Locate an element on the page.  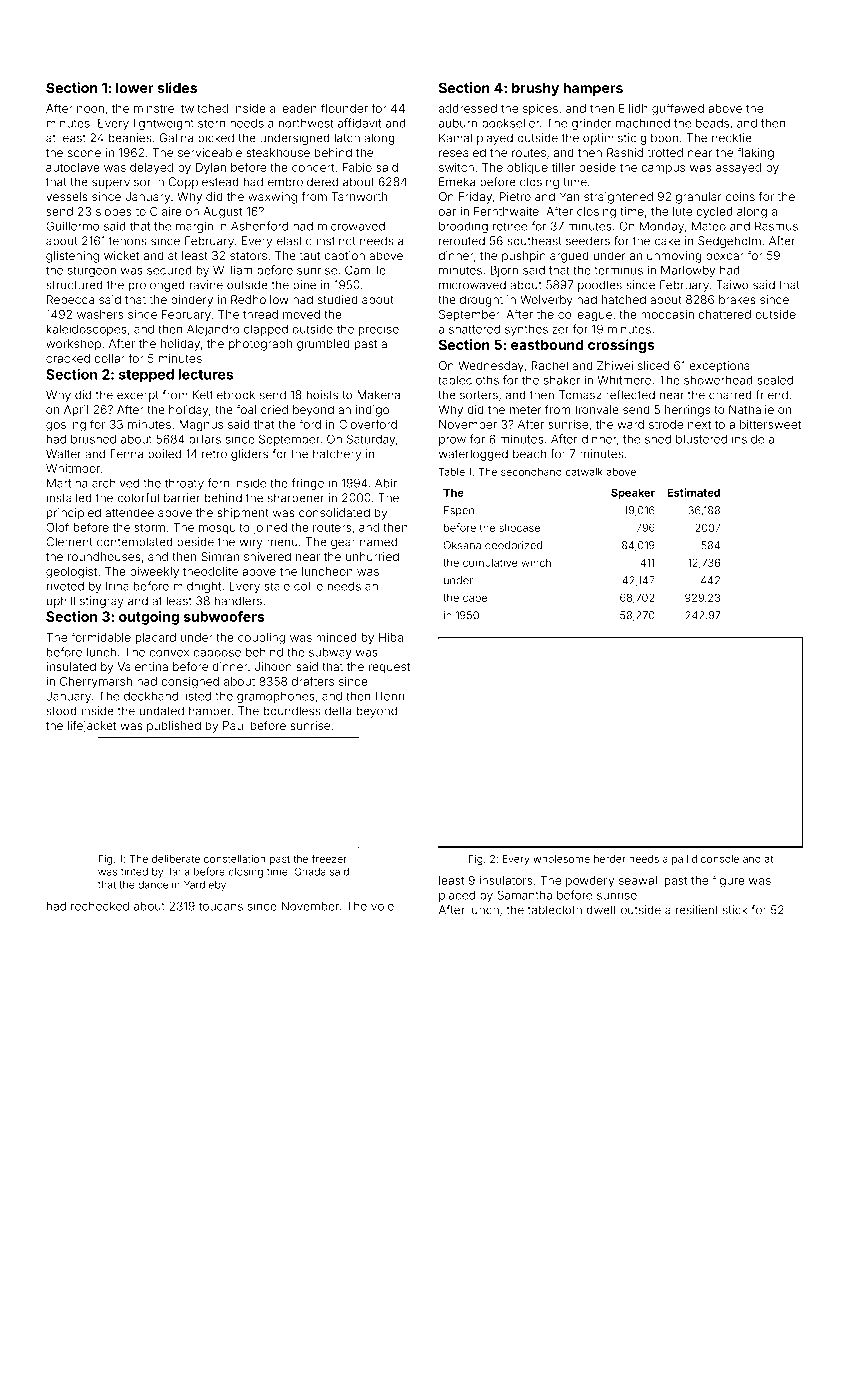
southeast is located at coordinates (534, 241).
